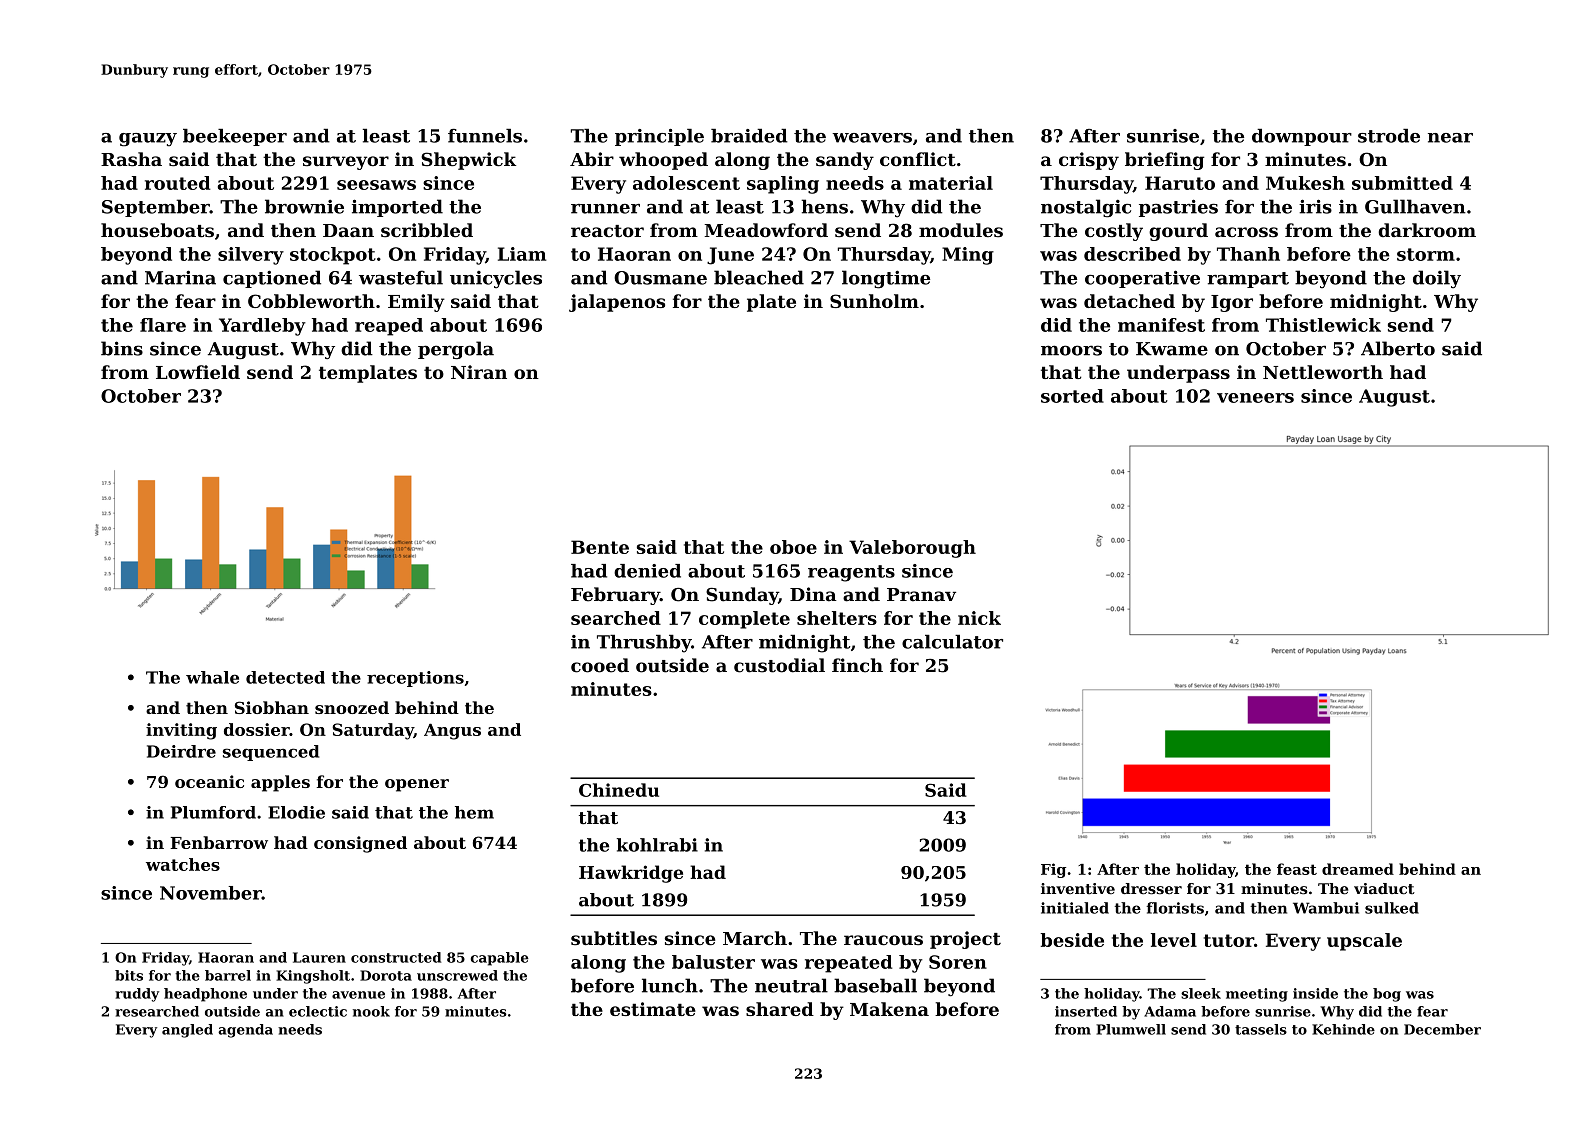 The height and width of the document is (1123, 1588). Describe the element at coordinates (352, 707) in the document. I see `snoozed` at that location.
